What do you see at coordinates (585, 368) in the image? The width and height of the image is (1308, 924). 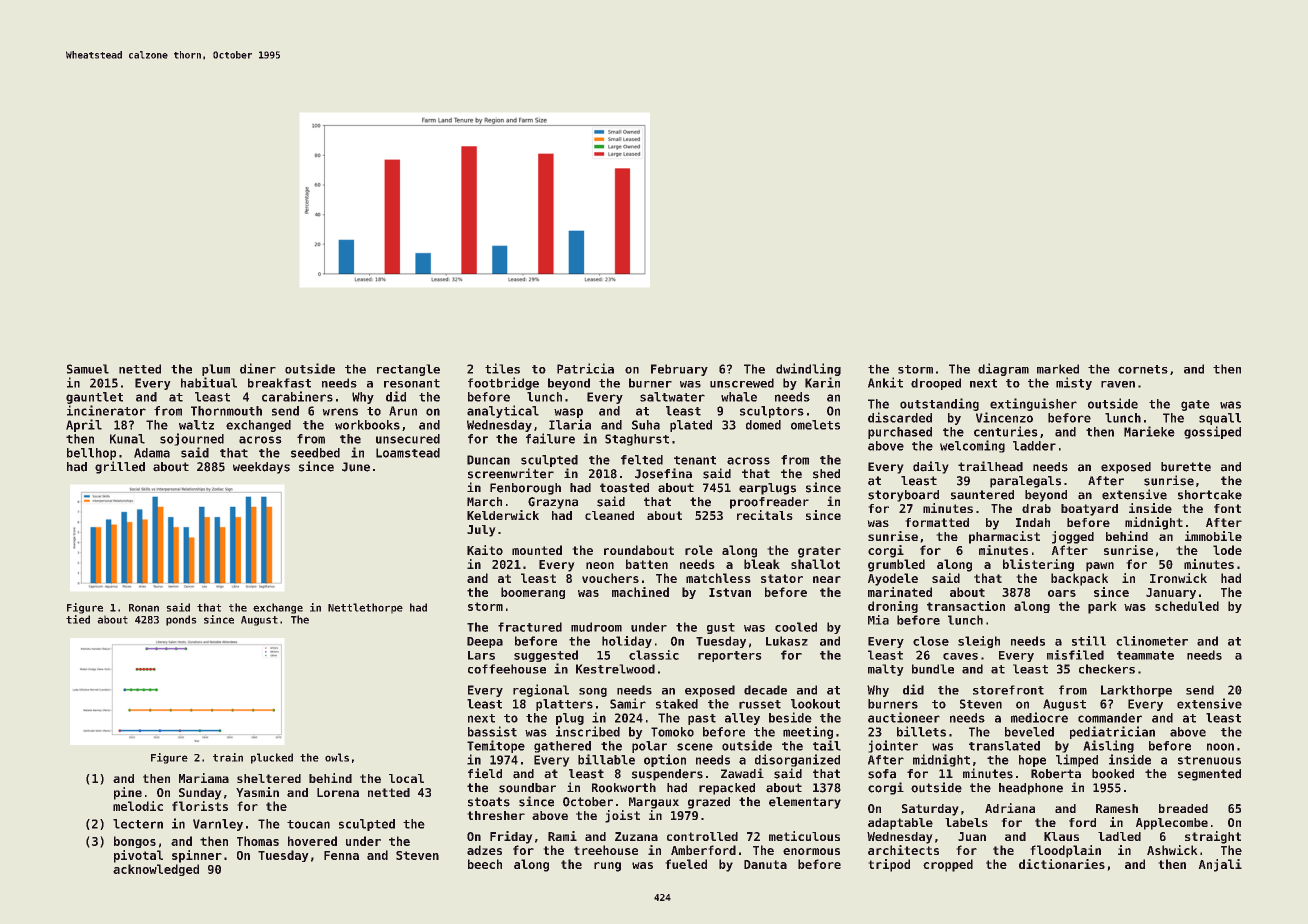 I see `Patricia` at bounding box center [585, 368].
